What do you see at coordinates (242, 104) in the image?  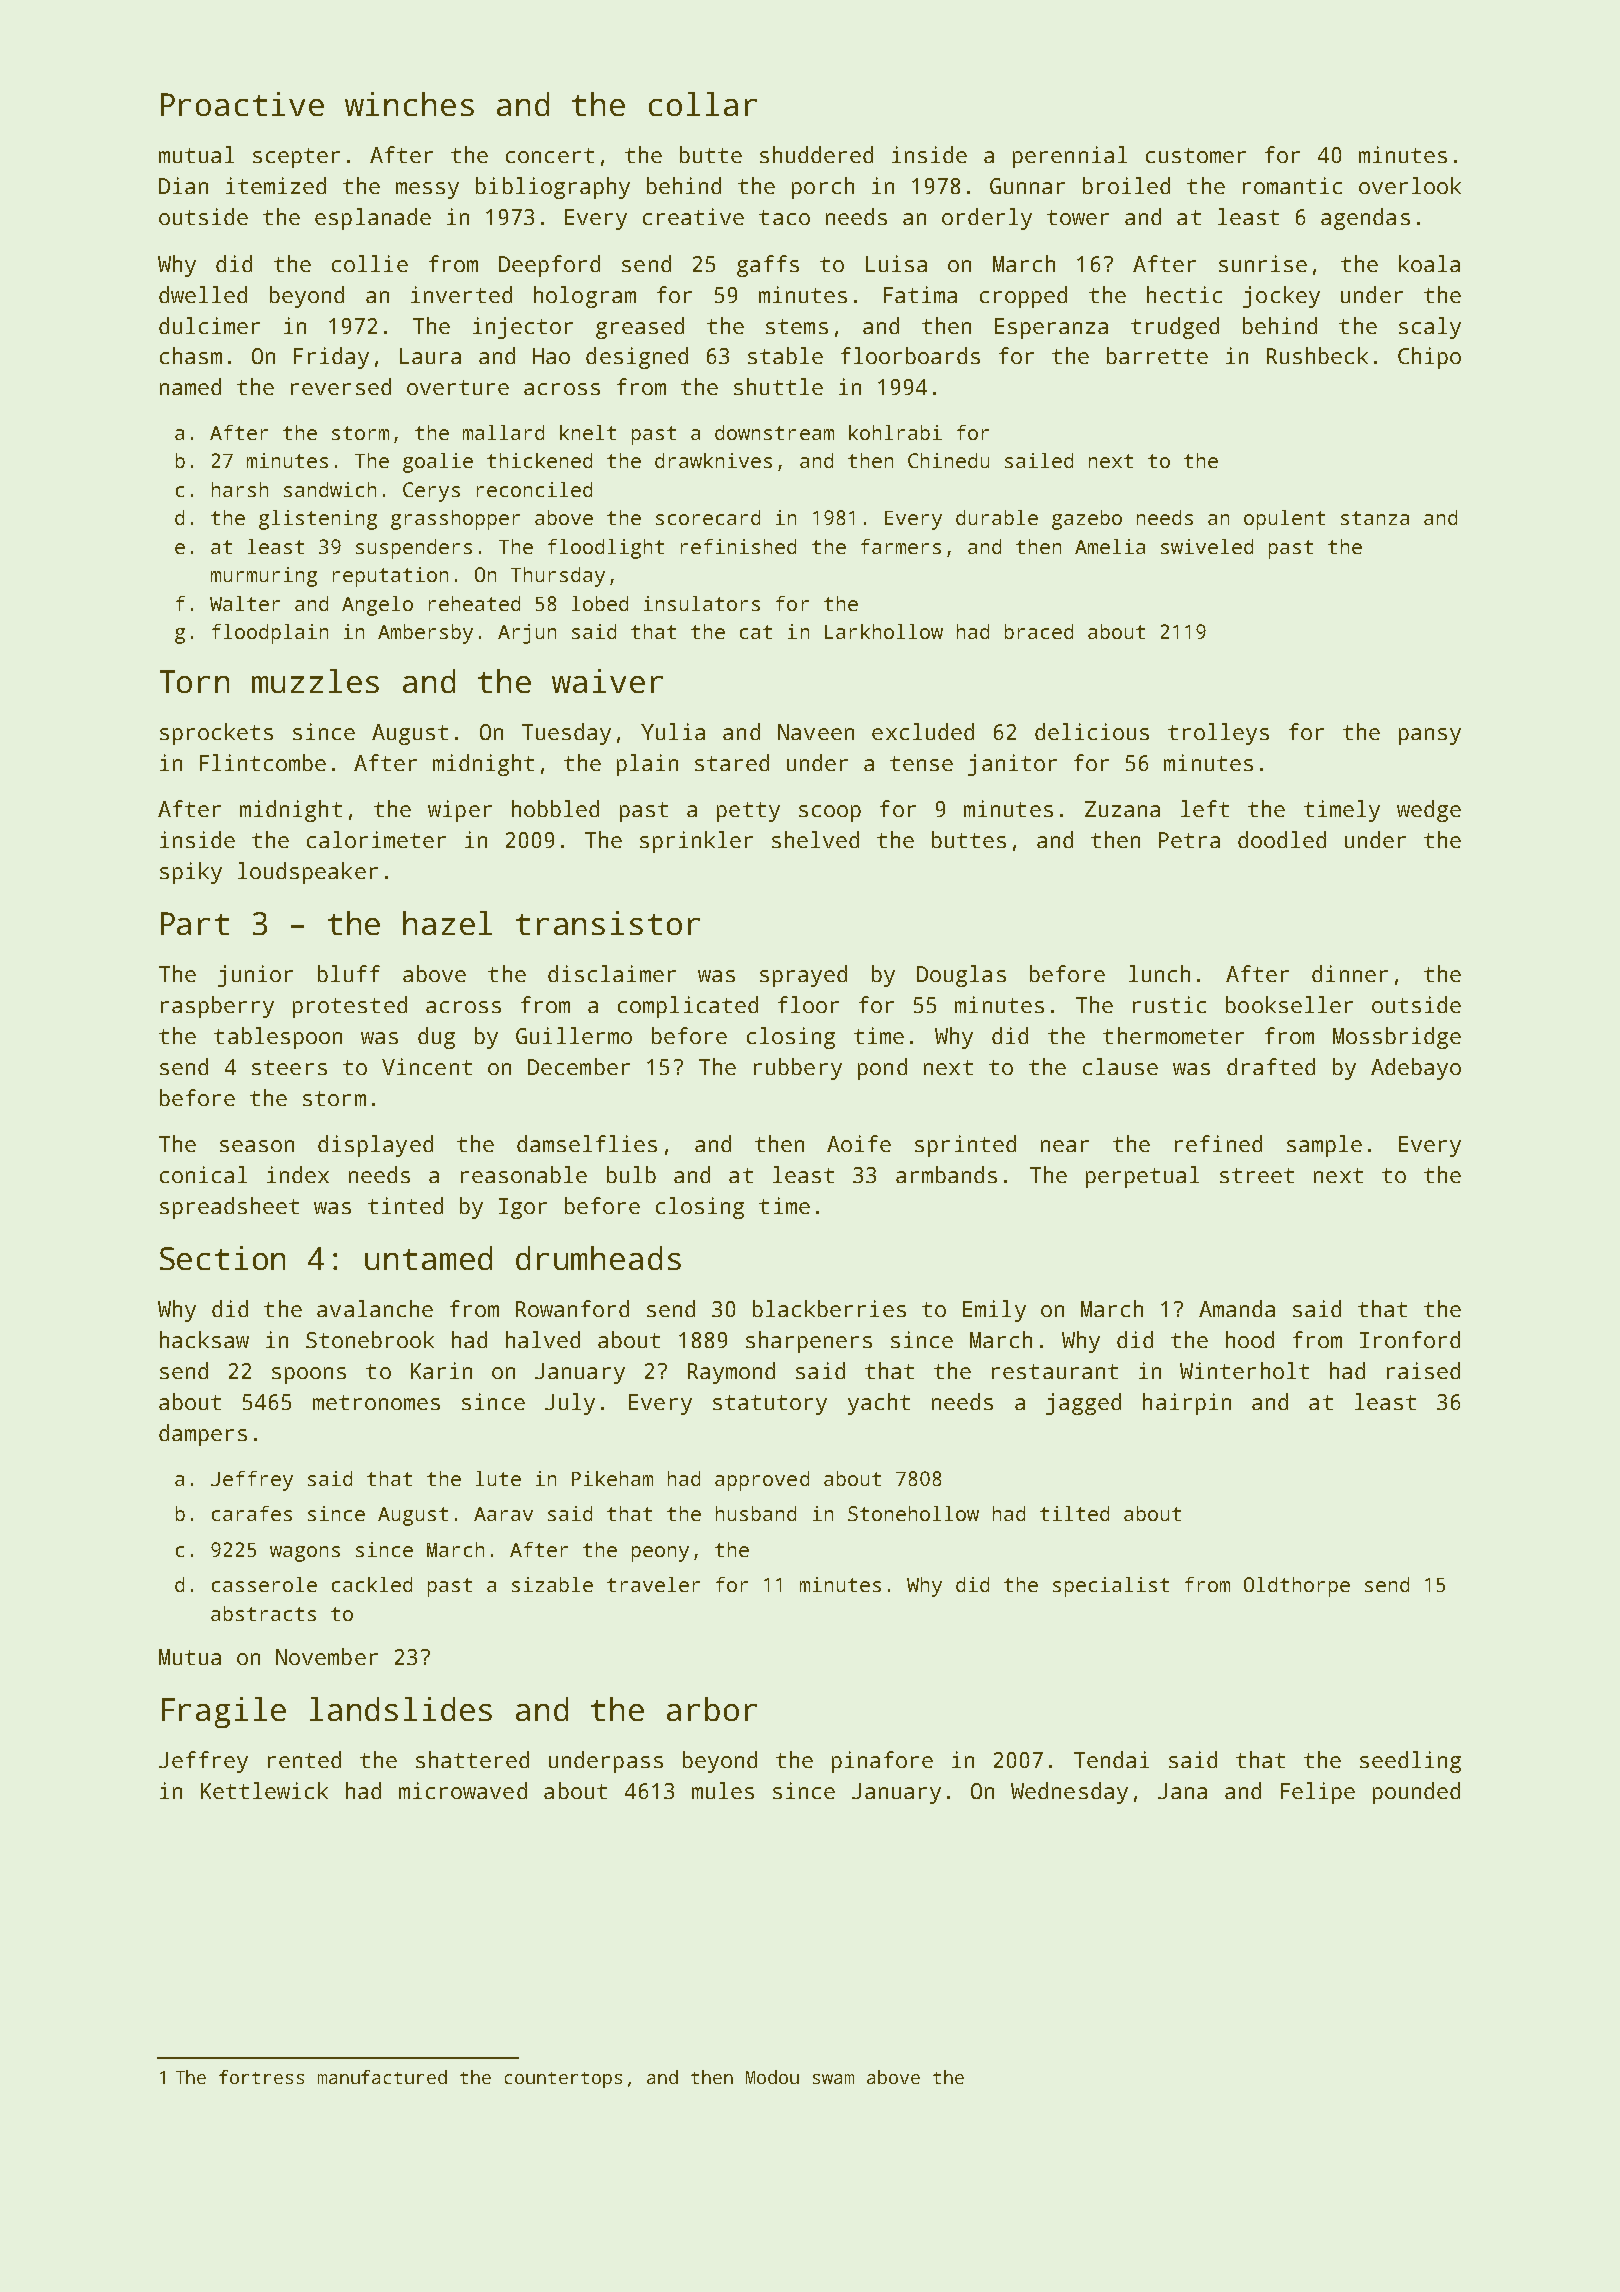 I see `Proactive` at bounding box center [242, 104].
